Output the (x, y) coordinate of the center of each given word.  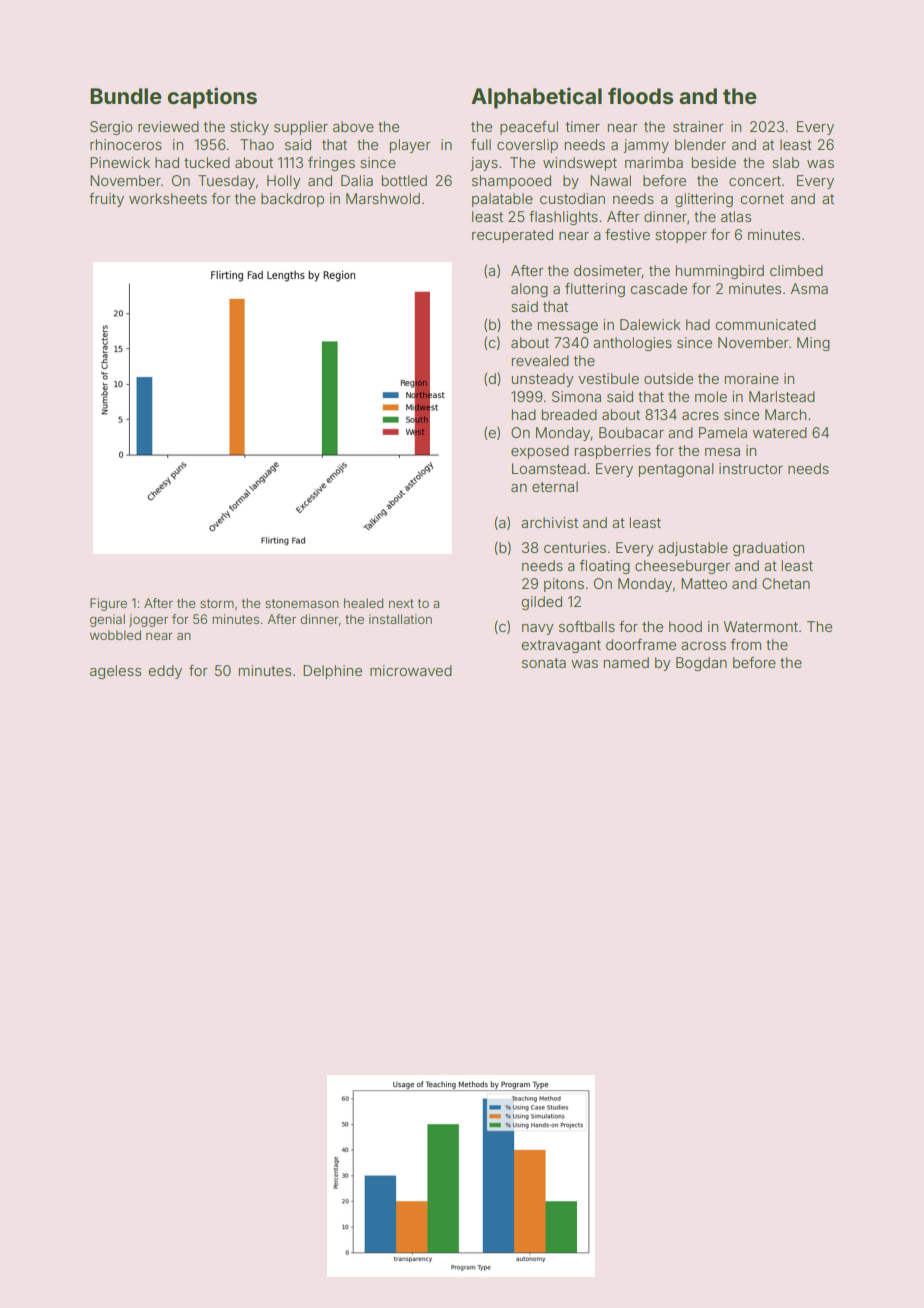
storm (217, 603)
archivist (549, 522)
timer (583, 126)
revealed (540, 360)
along (529, 290)
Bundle (126, 96)
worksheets (168, 198)
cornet (762, 199)
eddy (165, 672)
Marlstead (782, 396)
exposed (540, 452)
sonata (544, 663)
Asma (809, 288)
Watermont (761, 626)
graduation (768, 549)
